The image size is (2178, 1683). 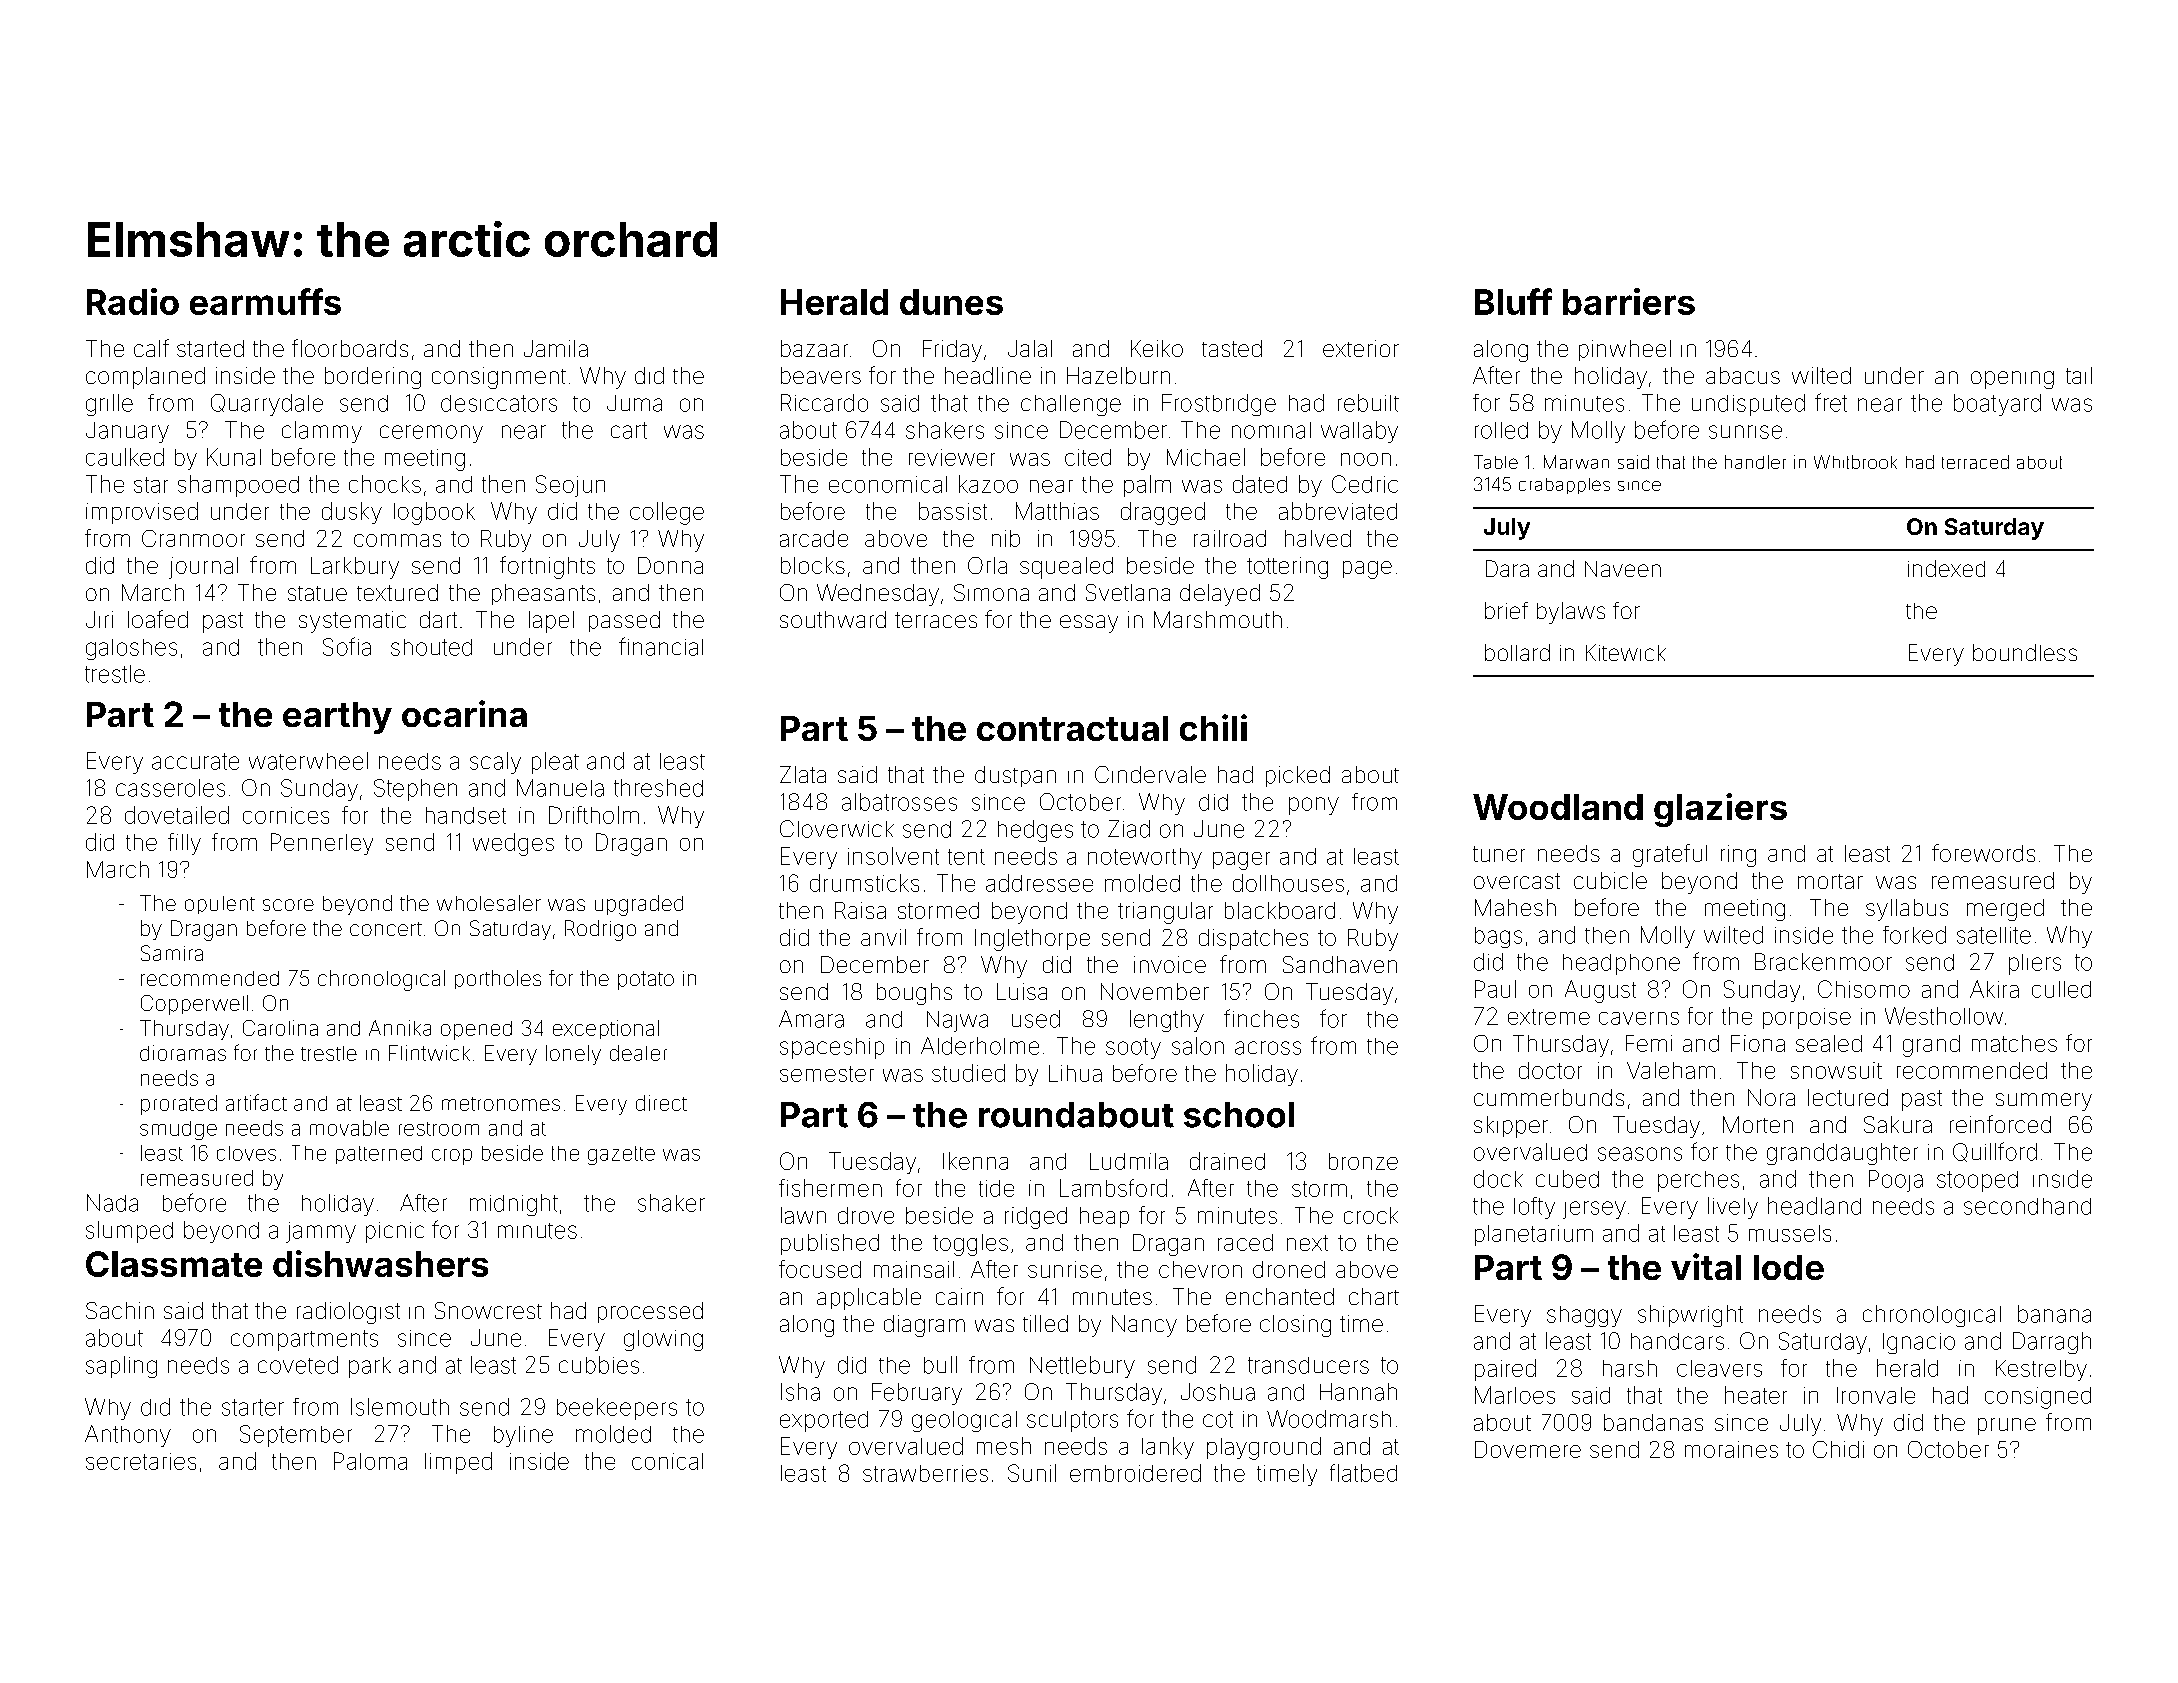 What do you see at coordinates (513, 844) in the image?
I see `wedges` at bounding box center [513, 844].
